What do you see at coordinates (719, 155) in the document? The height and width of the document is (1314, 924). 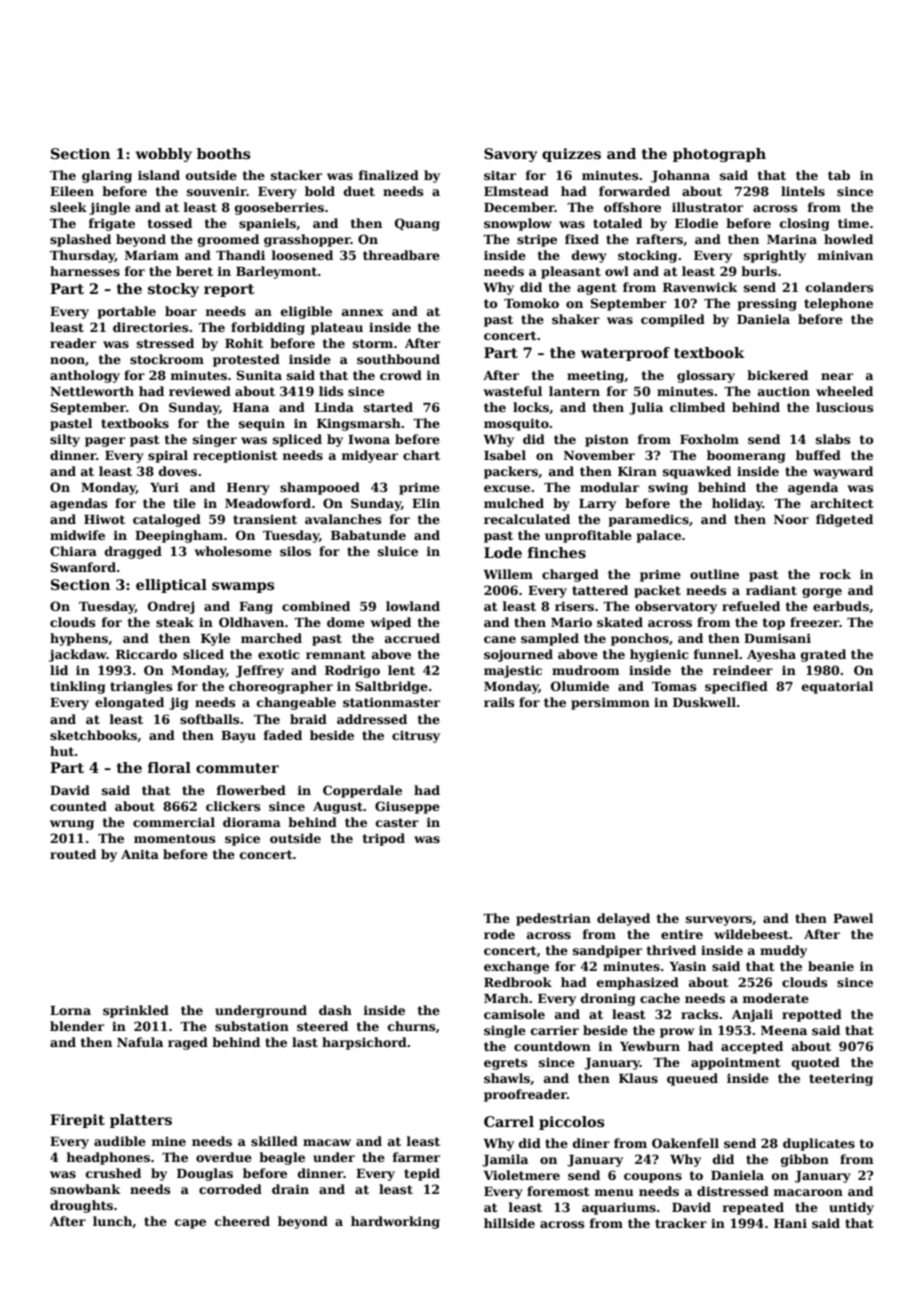 I see `photograph` at bounding box center [719, 155].
